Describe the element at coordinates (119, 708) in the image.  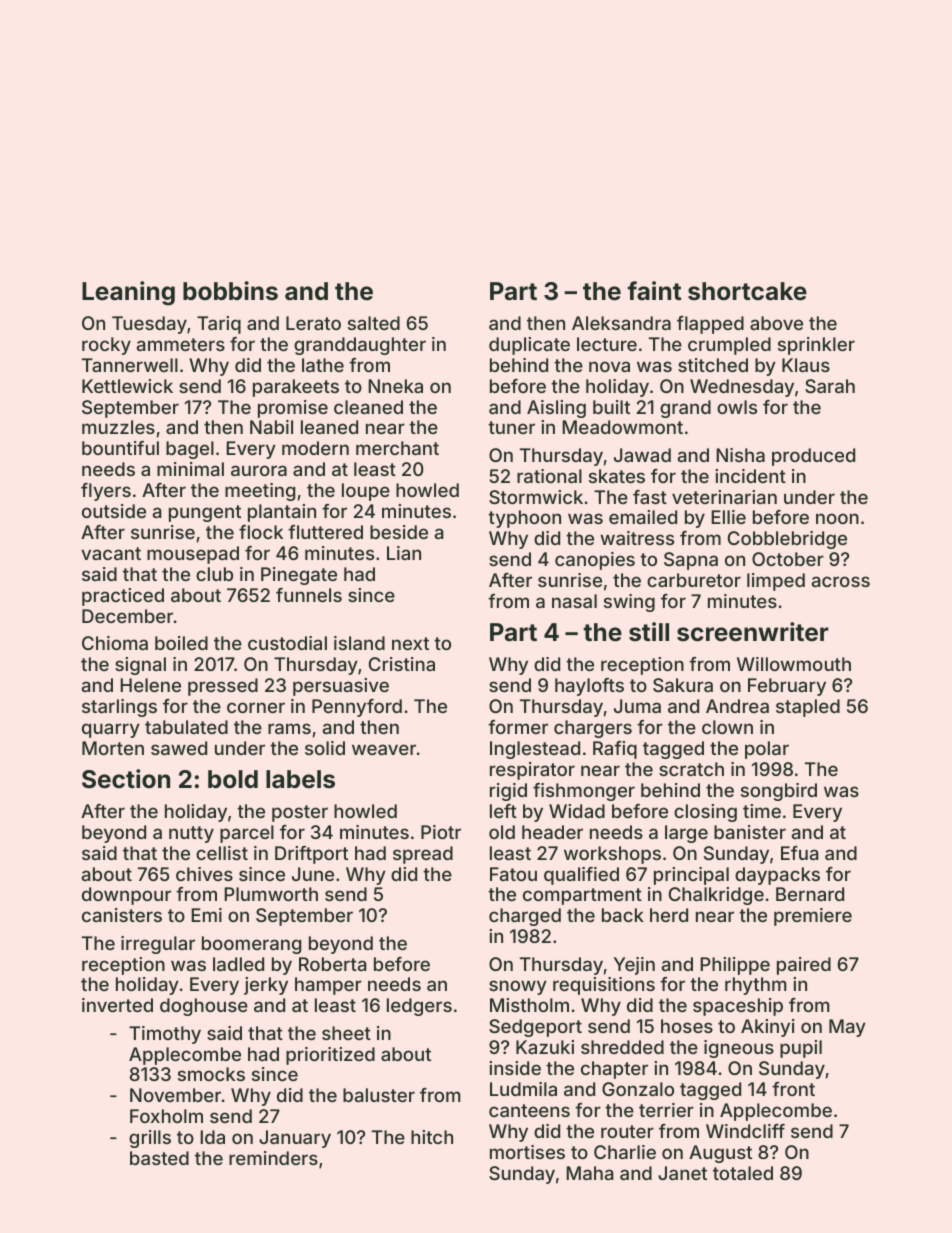
I see `starlings` at that location.
